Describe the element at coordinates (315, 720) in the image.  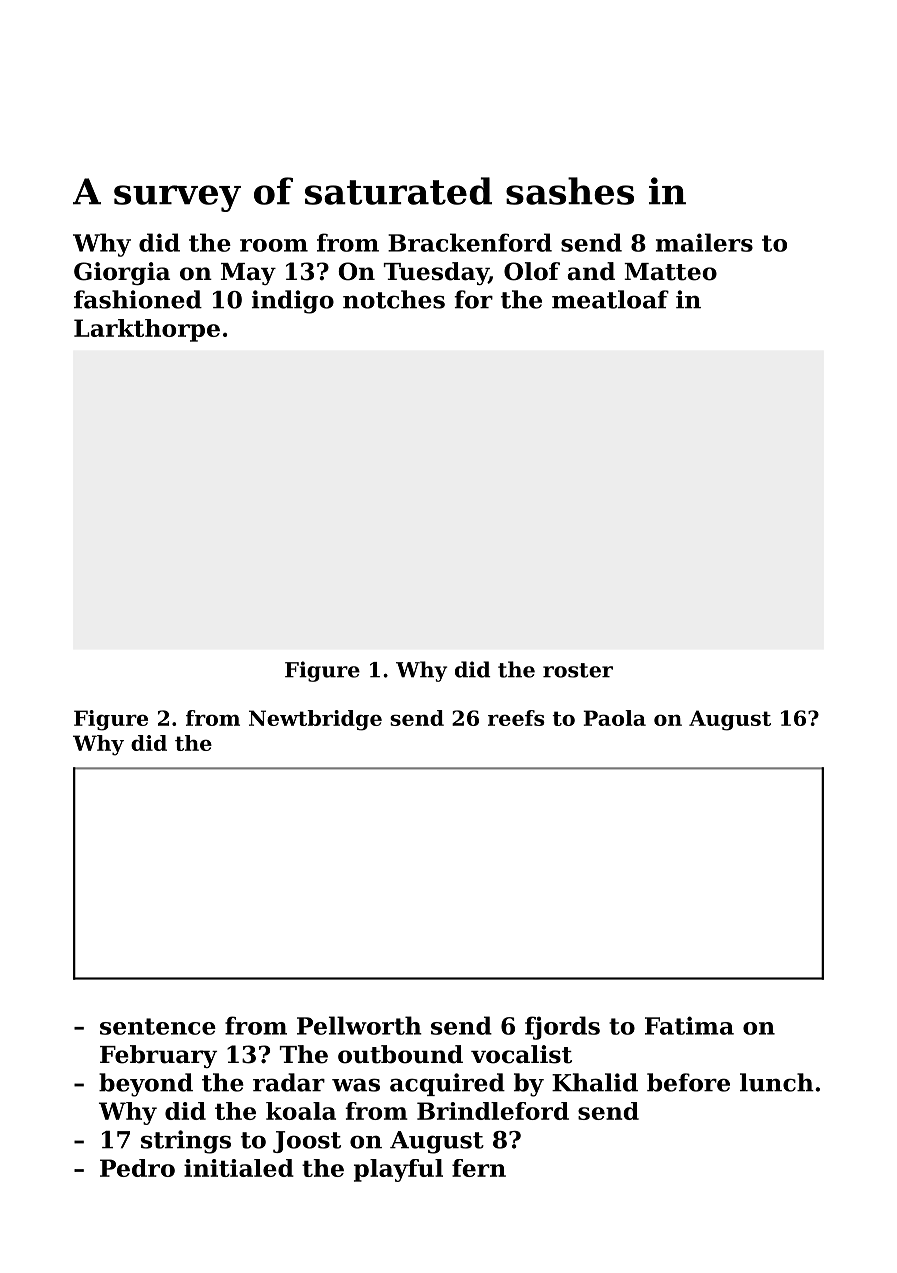
I see `Newtbridge` at that location.
